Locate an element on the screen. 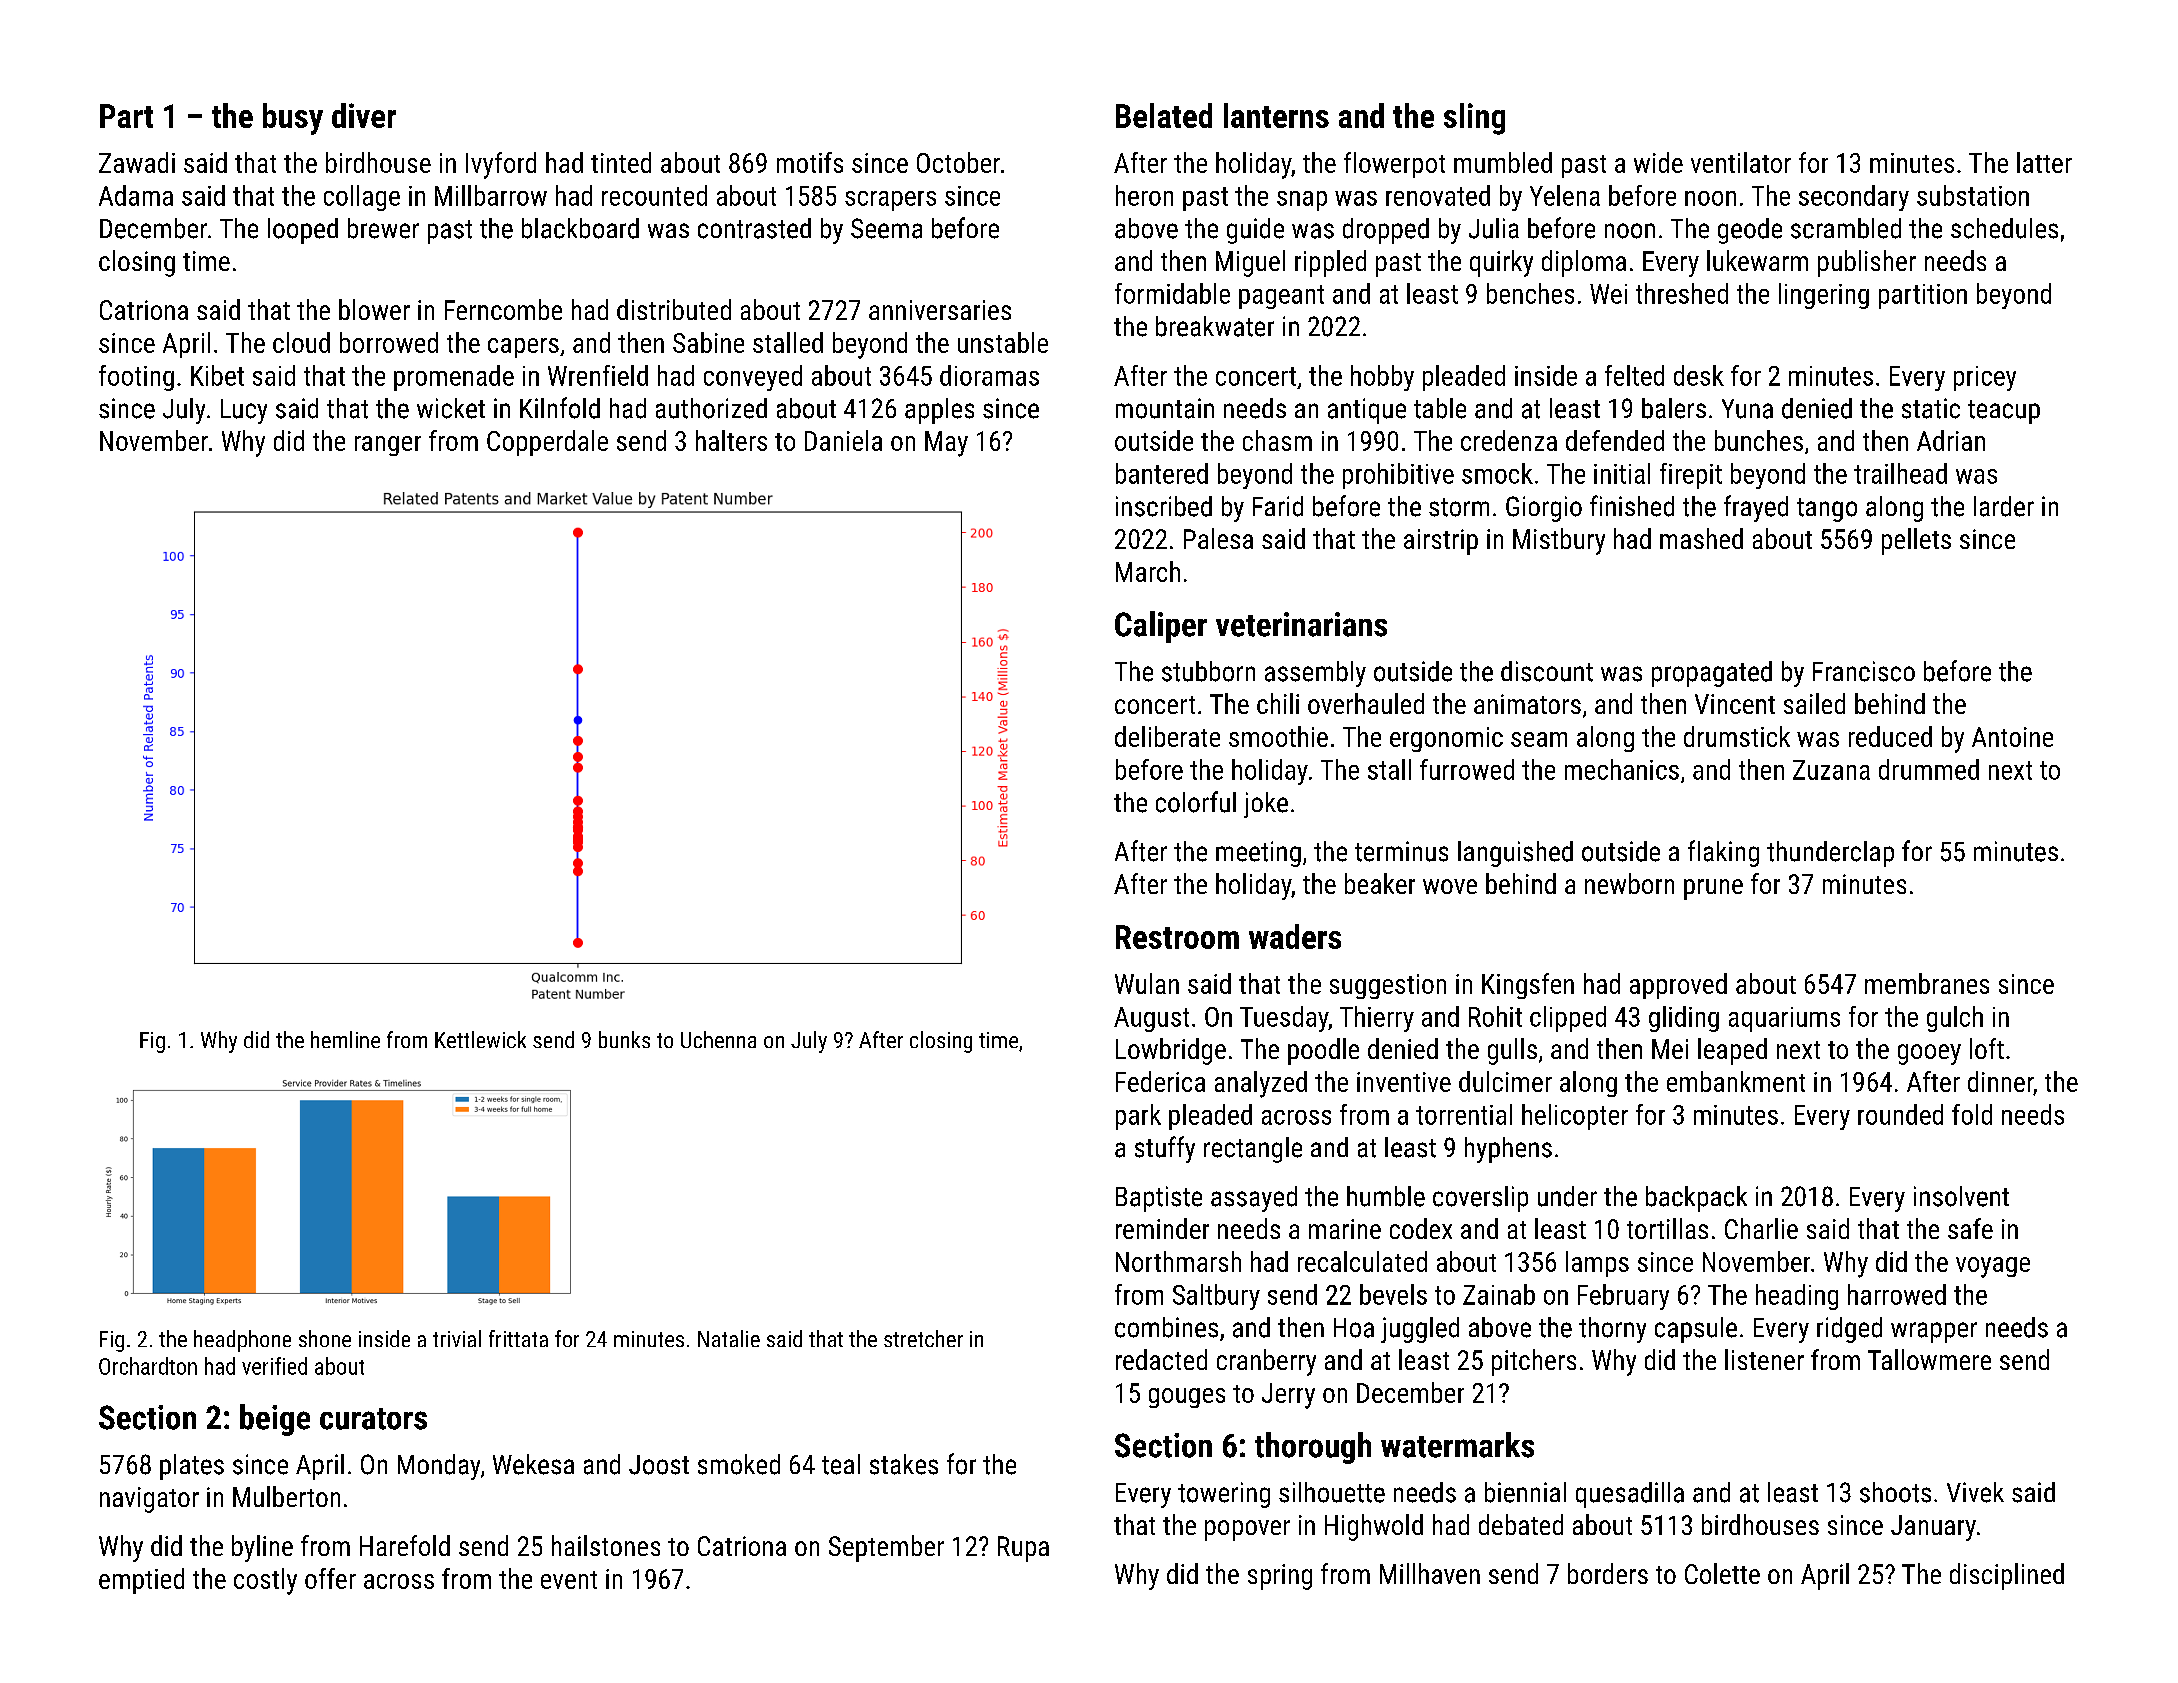 Image resolution: width=2178 pixels, height=1683 pixels. listener is located at coordinates (1764, 1359).
